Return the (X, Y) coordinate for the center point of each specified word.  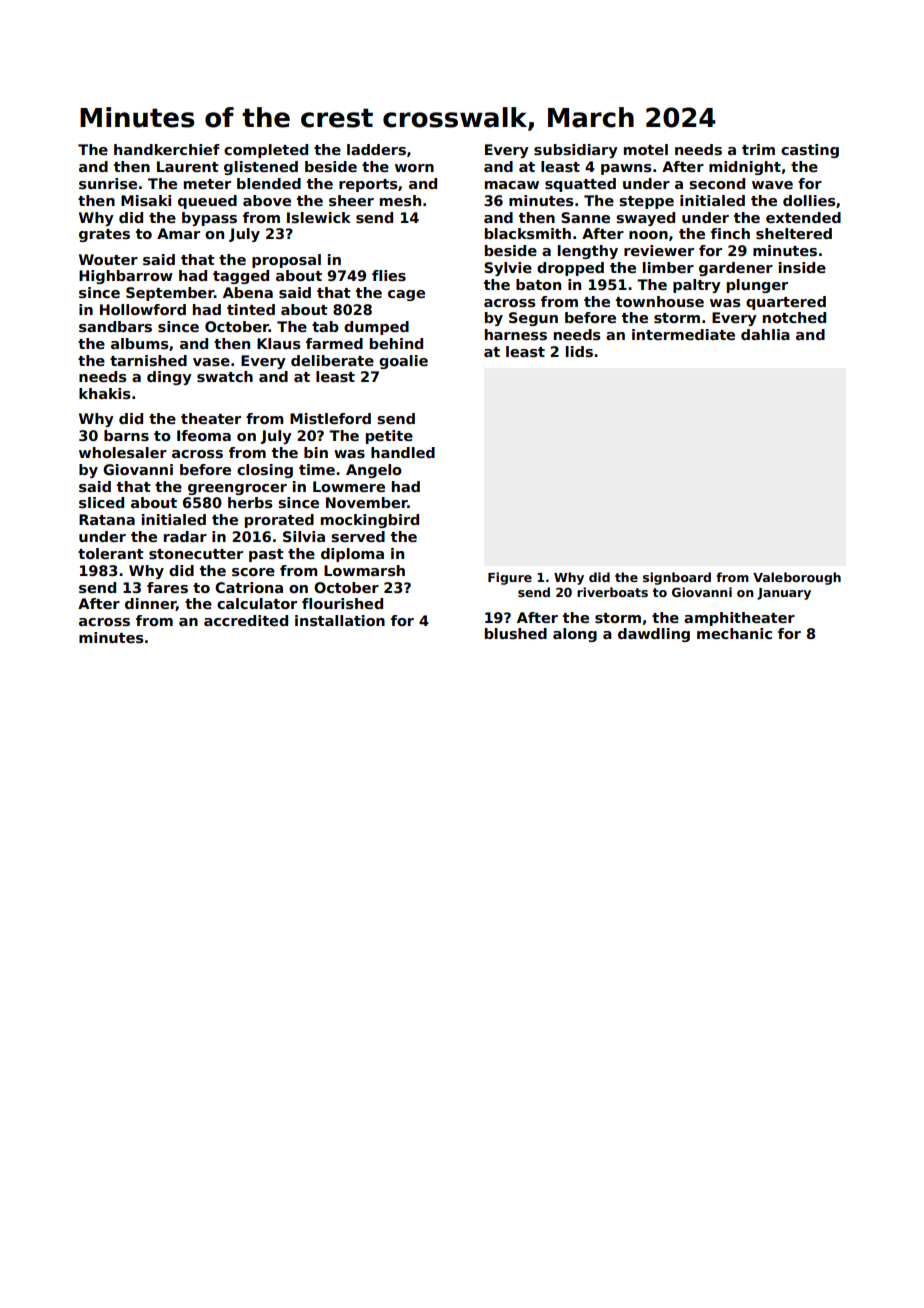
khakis (105, 393)
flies (389, 275)
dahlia (765, 334)
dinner (150, 604)
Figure (510, 578)
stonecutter (196, 554)
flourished (342, 603)
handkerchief (167, 149)
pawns (626, 169)
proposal (286, 261)
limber (668, 267)
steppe (646, 202)
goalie (403, 362)
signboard (677, 578)
